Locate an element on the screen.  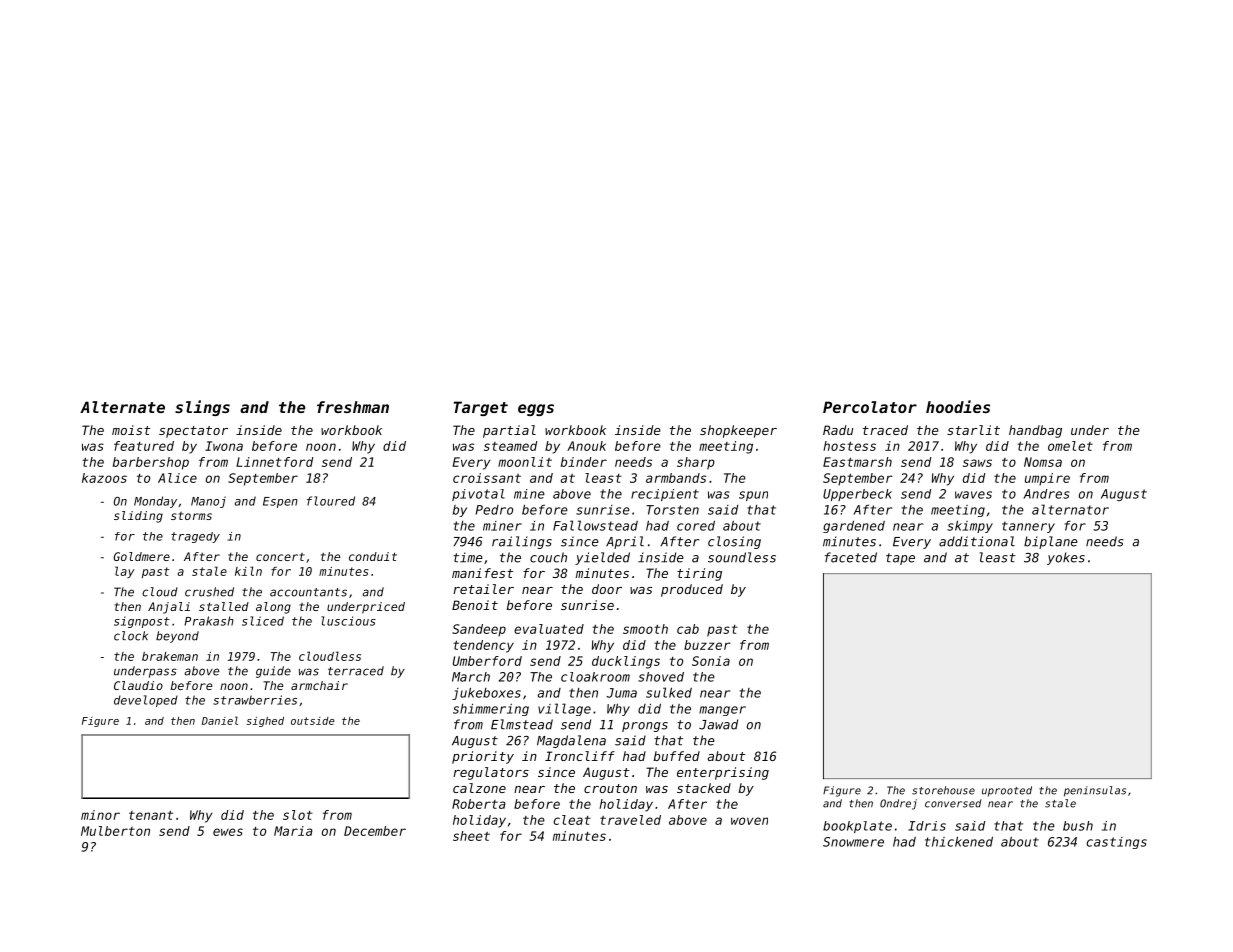
slings is located at coordinates (202, 408).
